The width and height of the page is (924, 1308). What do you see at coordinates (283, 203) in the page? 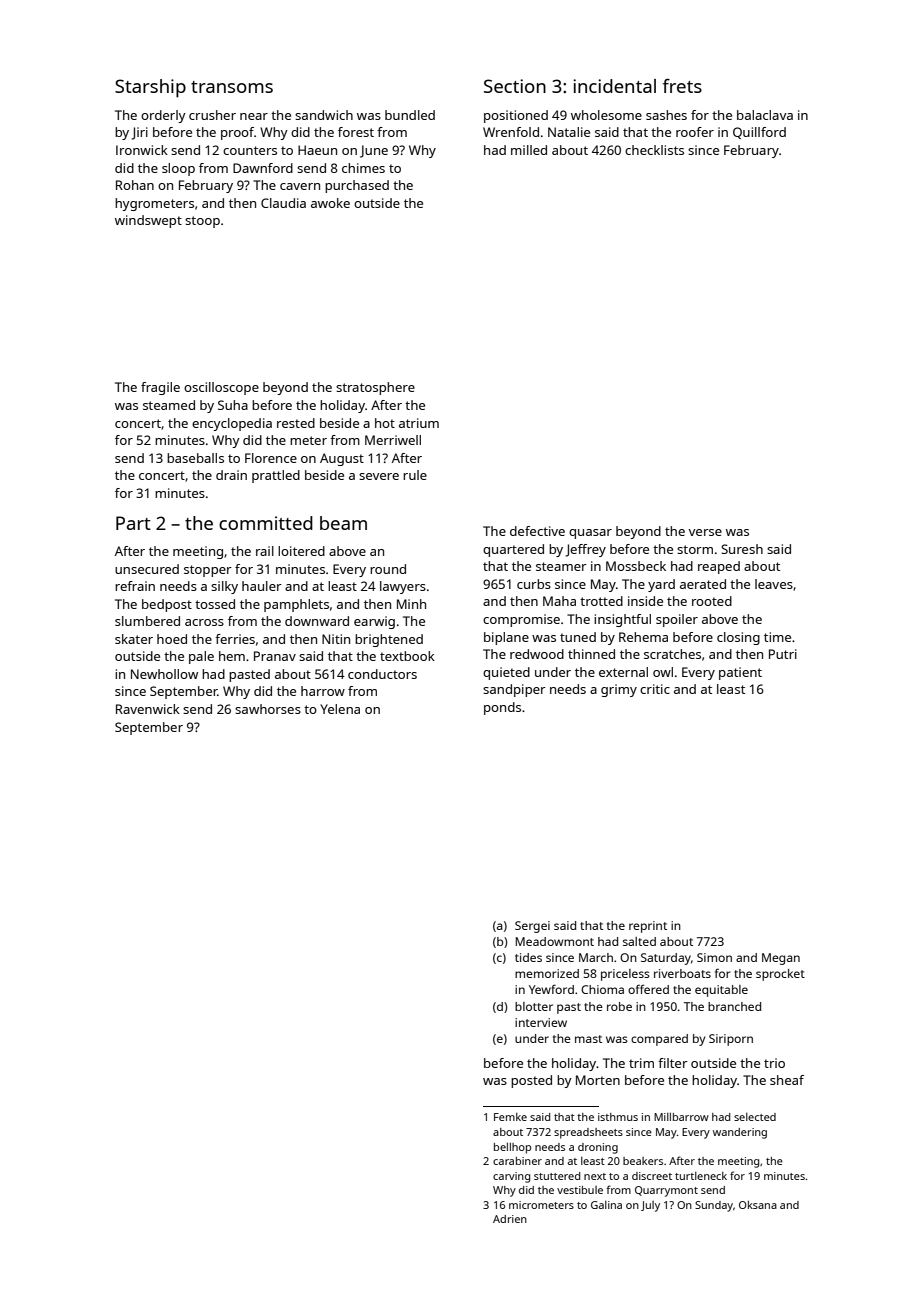
I see `Claudia` at bounding box center [283, 203].
